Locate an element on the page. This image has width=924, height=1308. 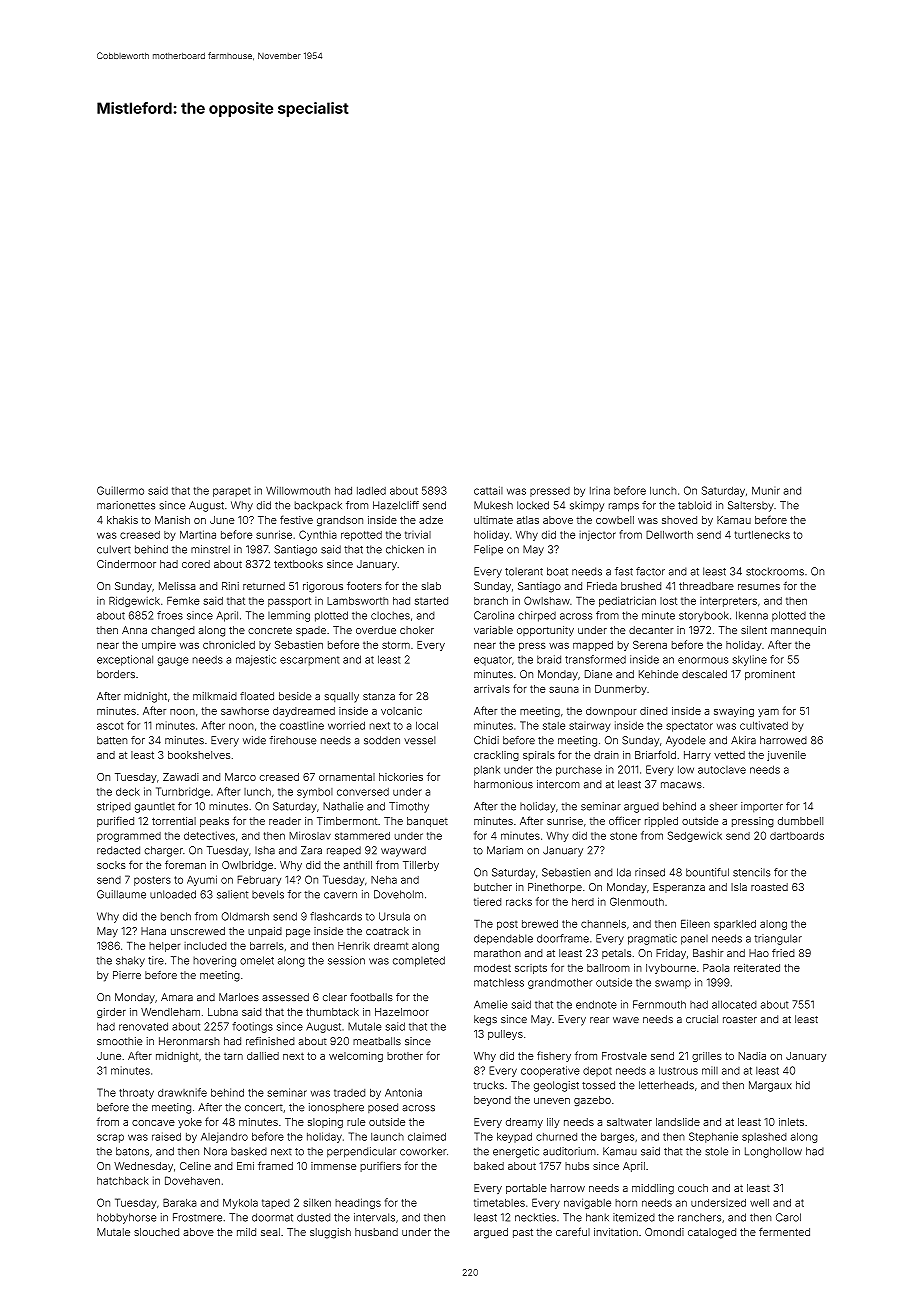
culvert is located at coordinates (114, 549).
